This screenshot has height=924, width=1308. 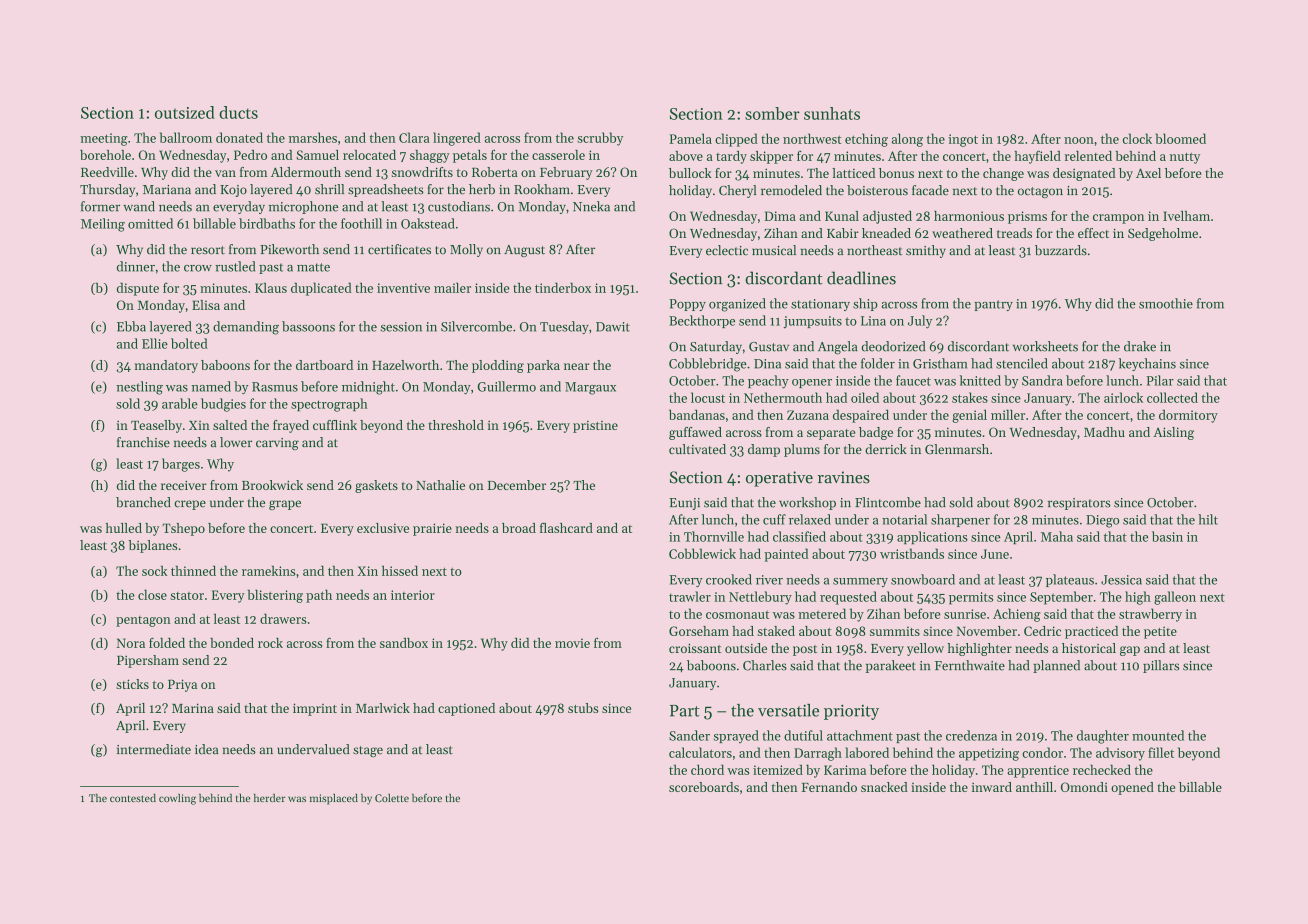 What do you see at coordinates (1185, 158) in the screenshot?
I see `nutty` at bounding box center [1185, 158].
